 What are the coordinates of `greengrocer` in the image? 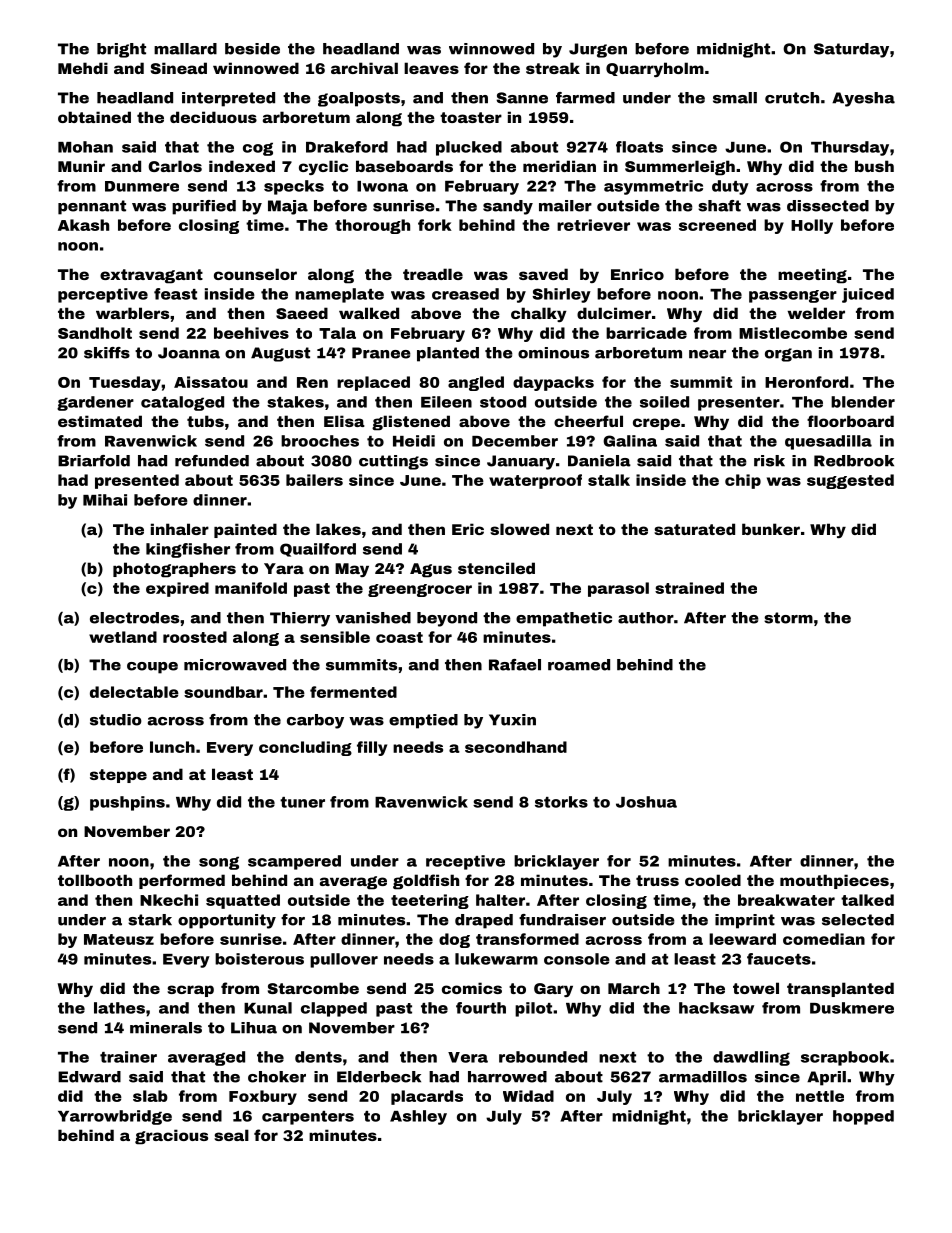 It's located at (420, 590).
